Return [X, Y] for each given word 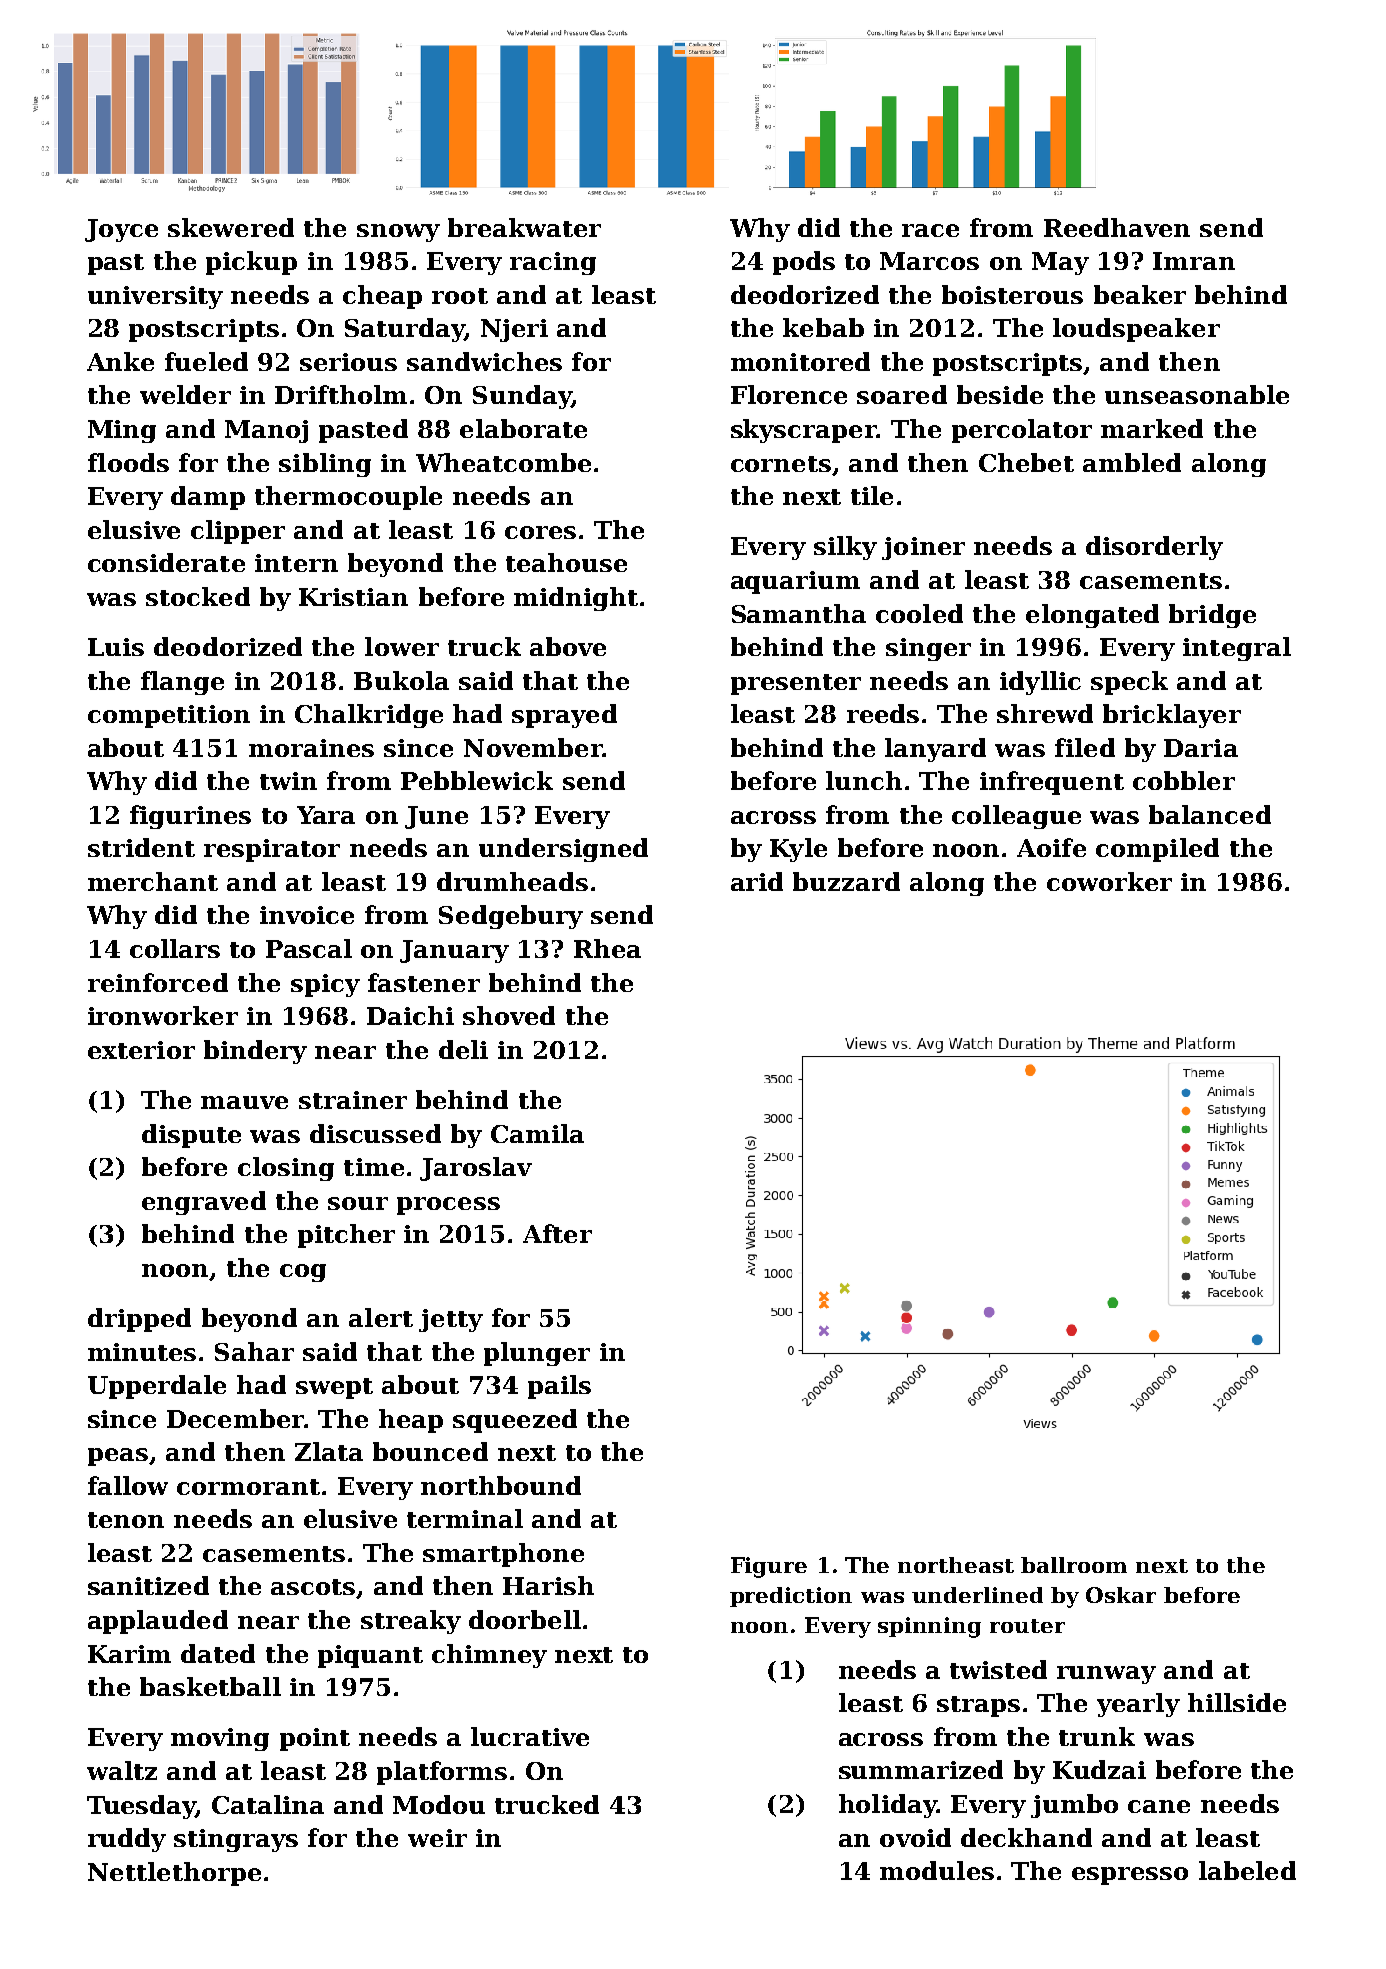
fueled [206, 361]
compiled [1157, 850]
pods [804, 263]
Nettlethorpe [174, 1874]
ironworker [163, 1015]
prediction [791, 1597]
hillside [1237, 1702]
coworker [1109, 881]
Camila [537, 1133]
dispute [191, 1136]
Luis [116, 647]
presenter [796, 684]
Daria [1201, 748]
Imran [1194, 261]
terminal [465, 1518]
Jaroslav [476, 1169]
